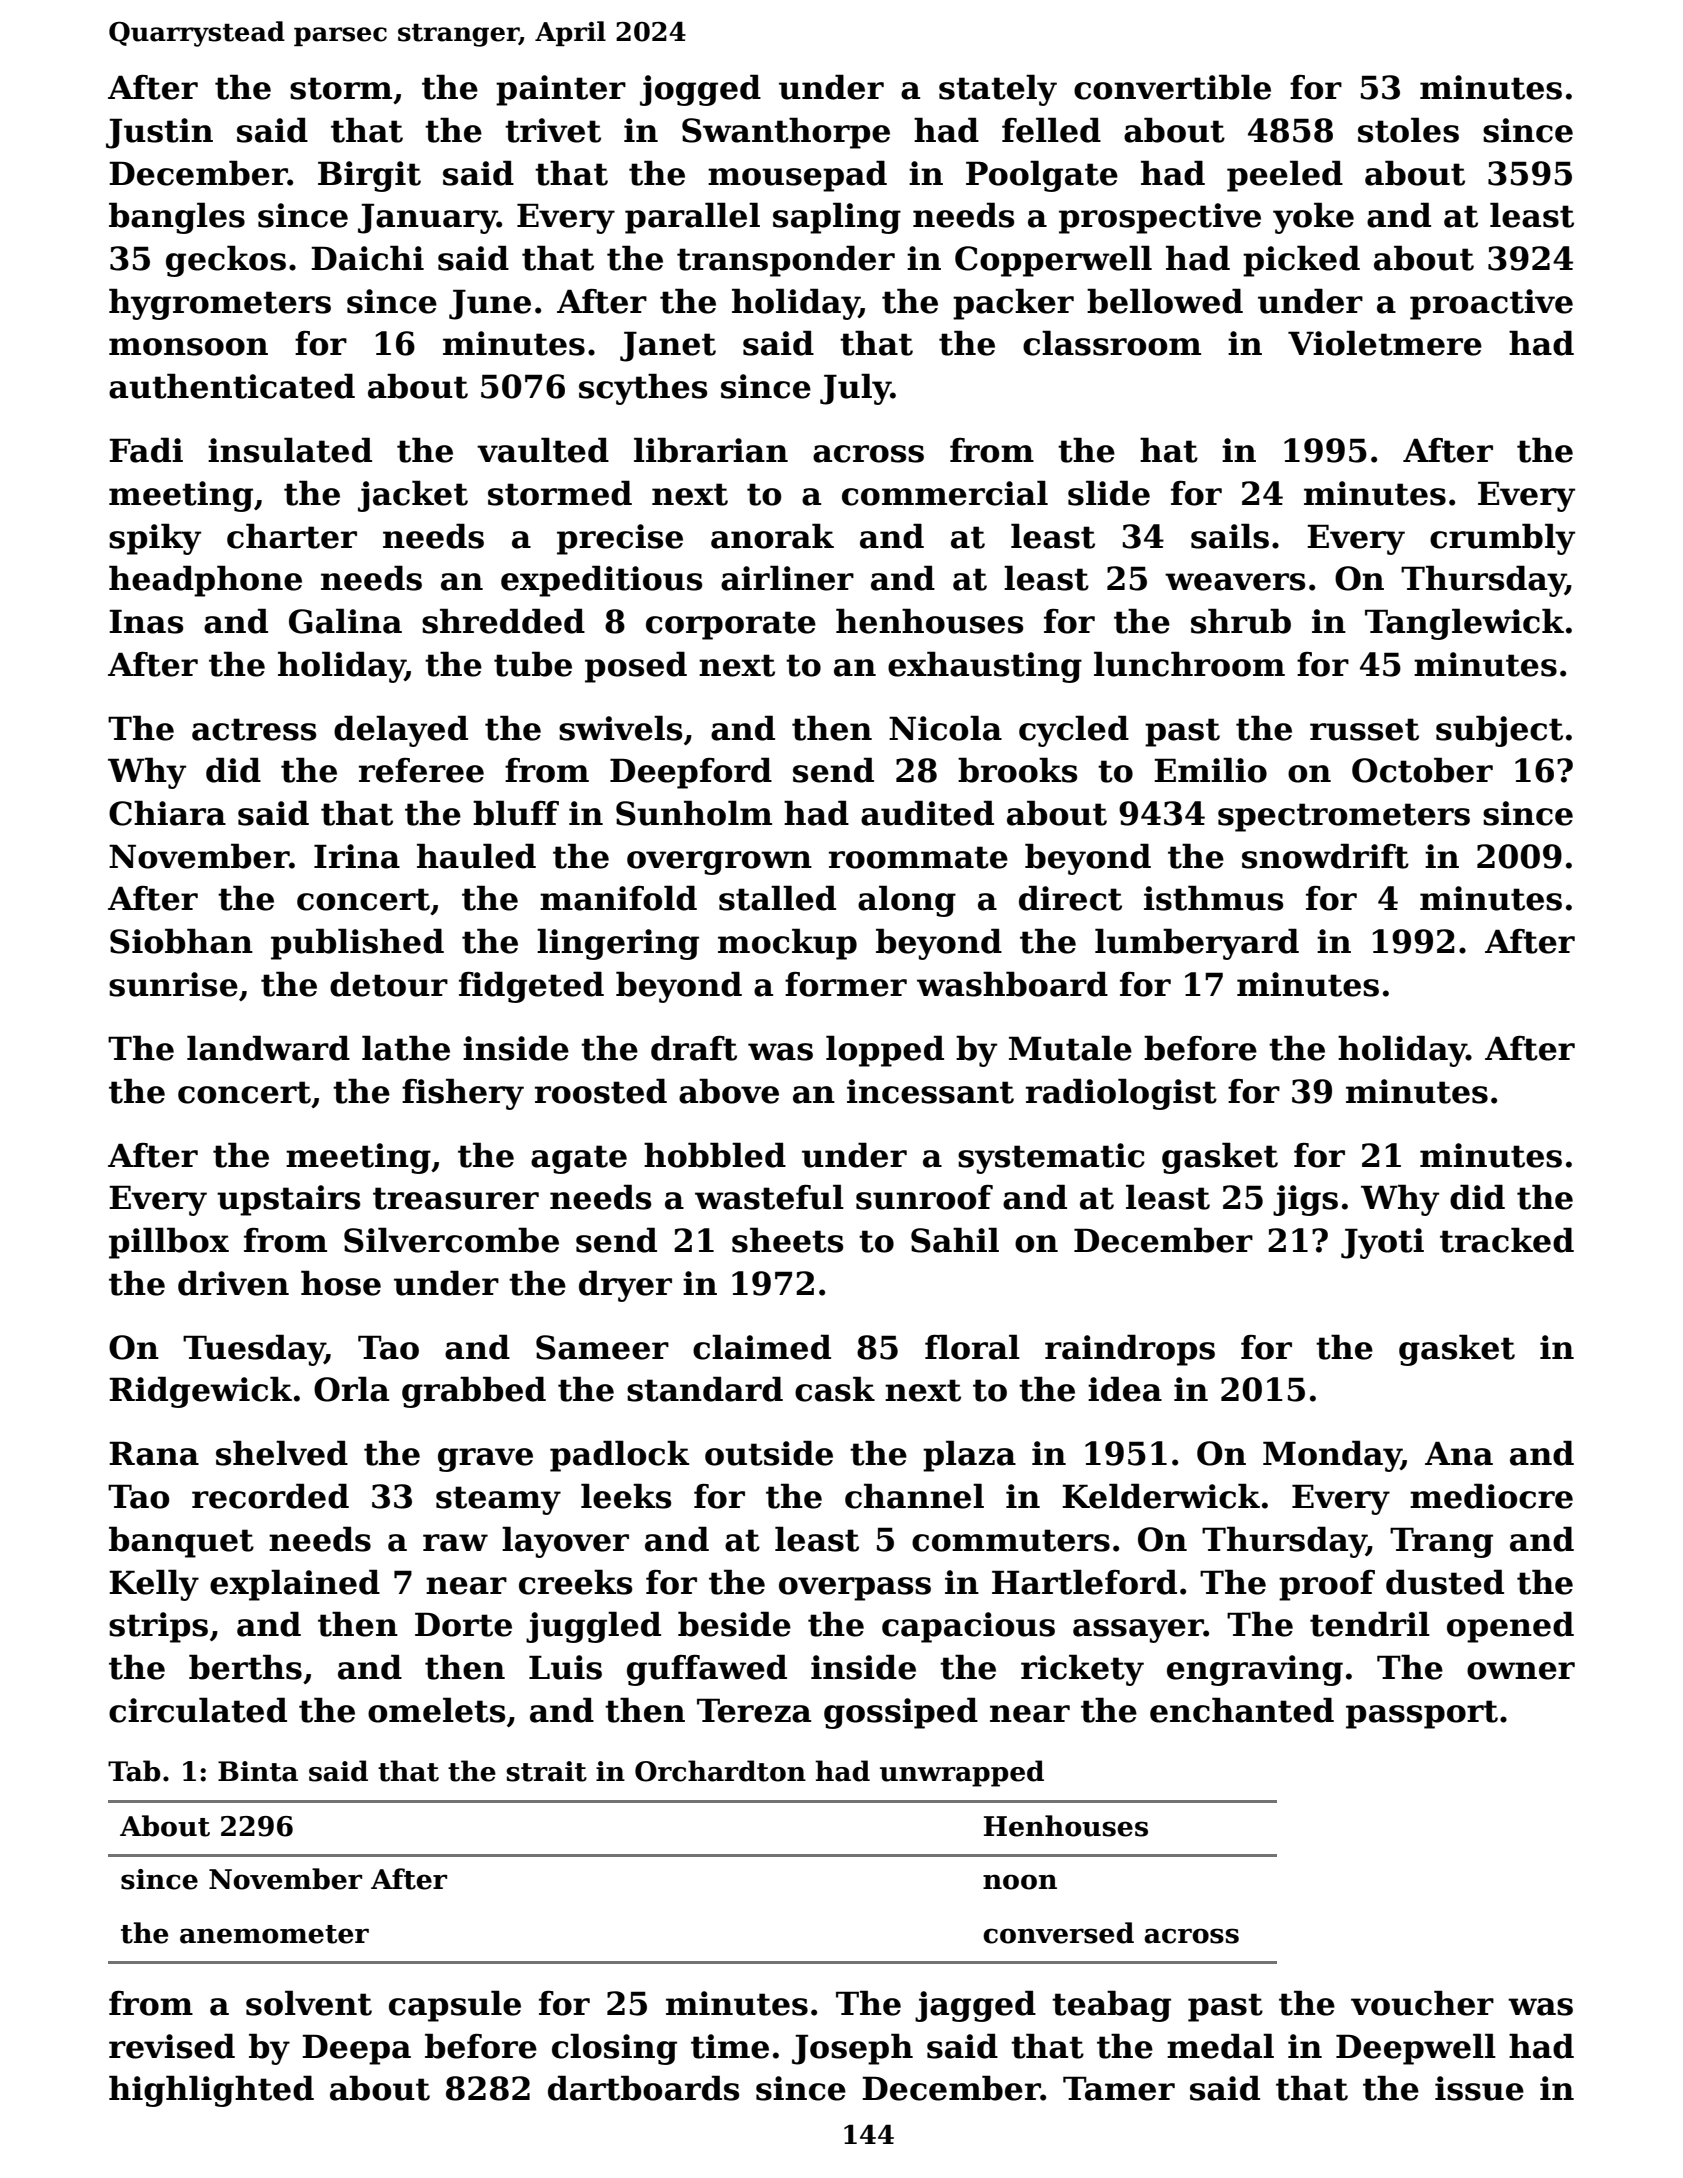 Image resolution: width=1683 pixels, height=2178 pixels. I want to click on issue, so click(1479, 2088).
